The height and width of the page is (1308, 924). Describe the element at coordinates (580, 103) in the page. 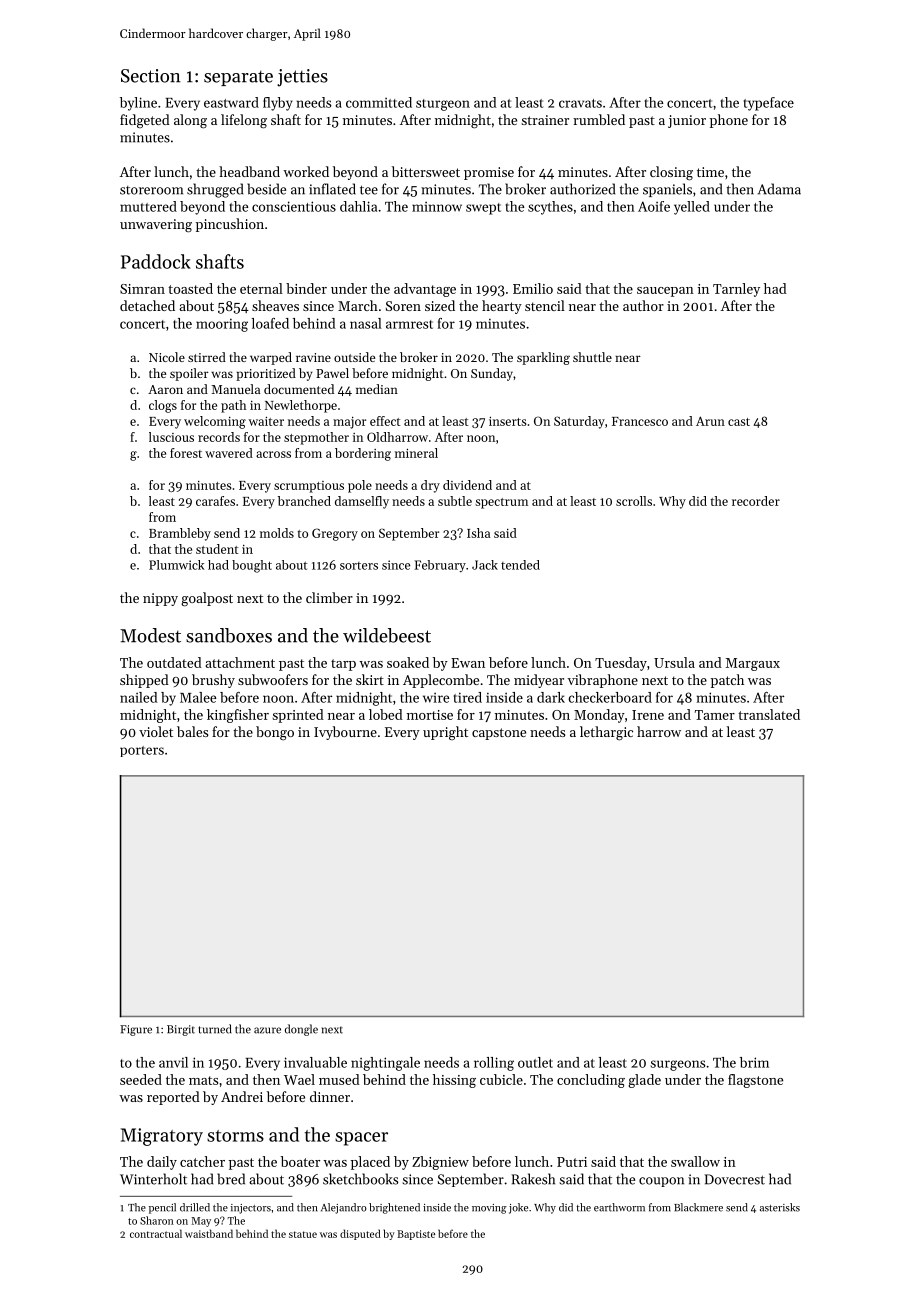

I see `cravats` at that location.
